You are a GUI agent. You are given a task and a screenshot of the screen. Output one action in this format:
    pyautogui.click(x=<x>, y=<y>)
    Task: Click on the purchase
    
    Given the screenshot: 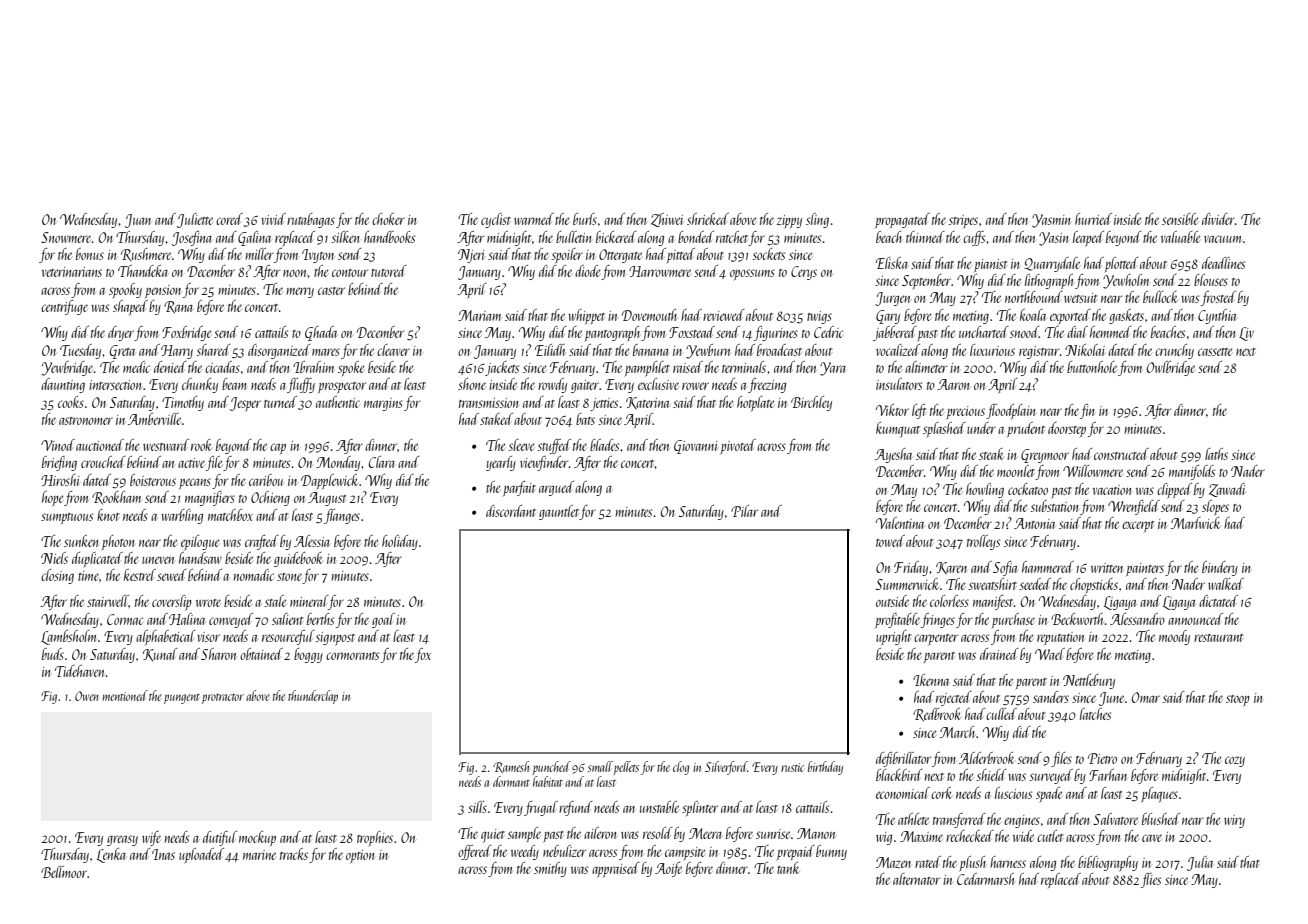 What is the action you would take?
    pyautogui.click(x=1013, y=620)
